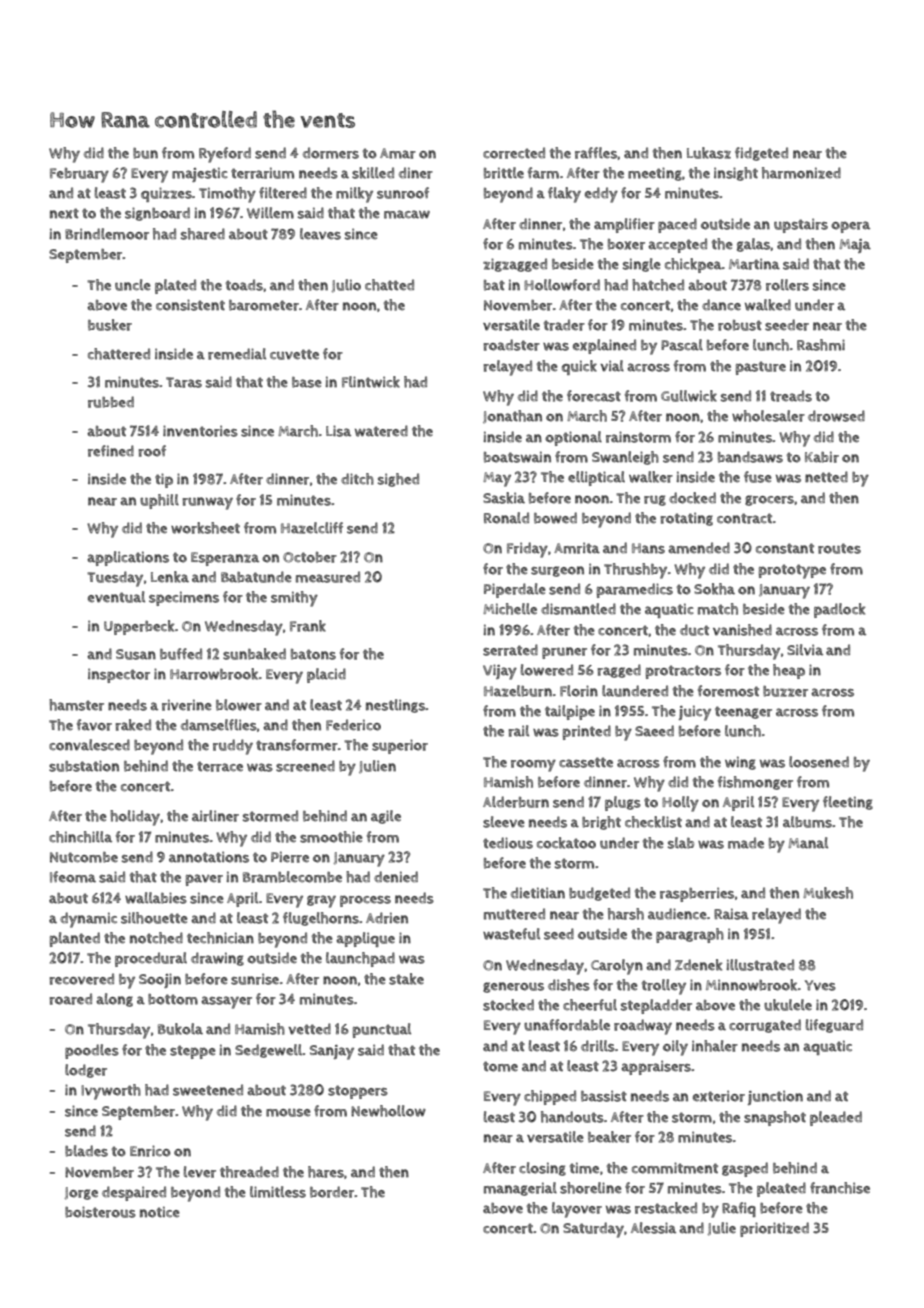  What do you see at coordinates (398, 153) in the page?
I see `Amar` at bounding box center [398, 153].
